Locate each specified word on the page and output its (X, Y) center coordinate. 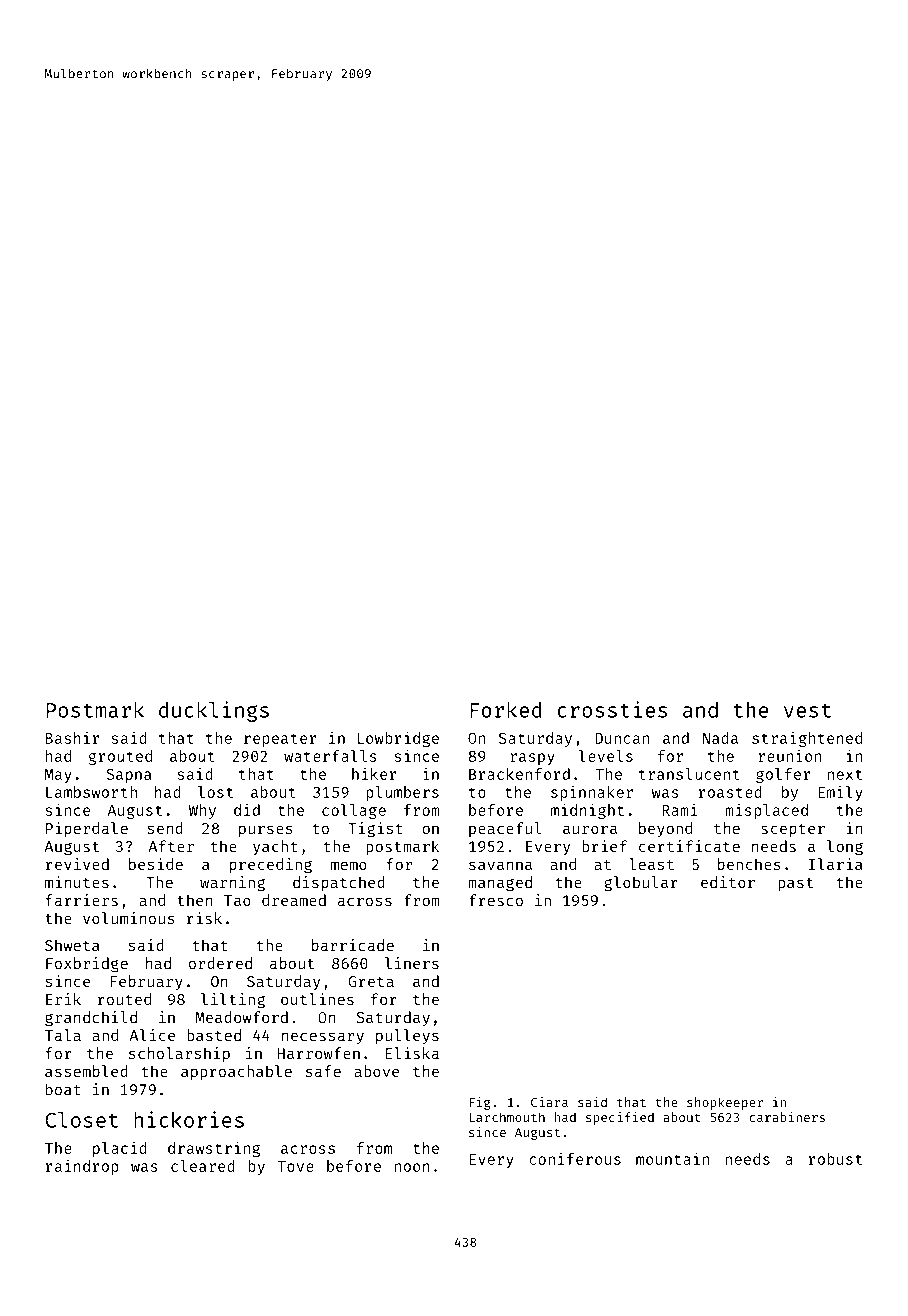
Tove (295, 1166)
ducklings (214, 711)
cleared (203, 1166)
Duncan (622, 738)
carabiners (787, 1117)
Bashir (72, 737)
